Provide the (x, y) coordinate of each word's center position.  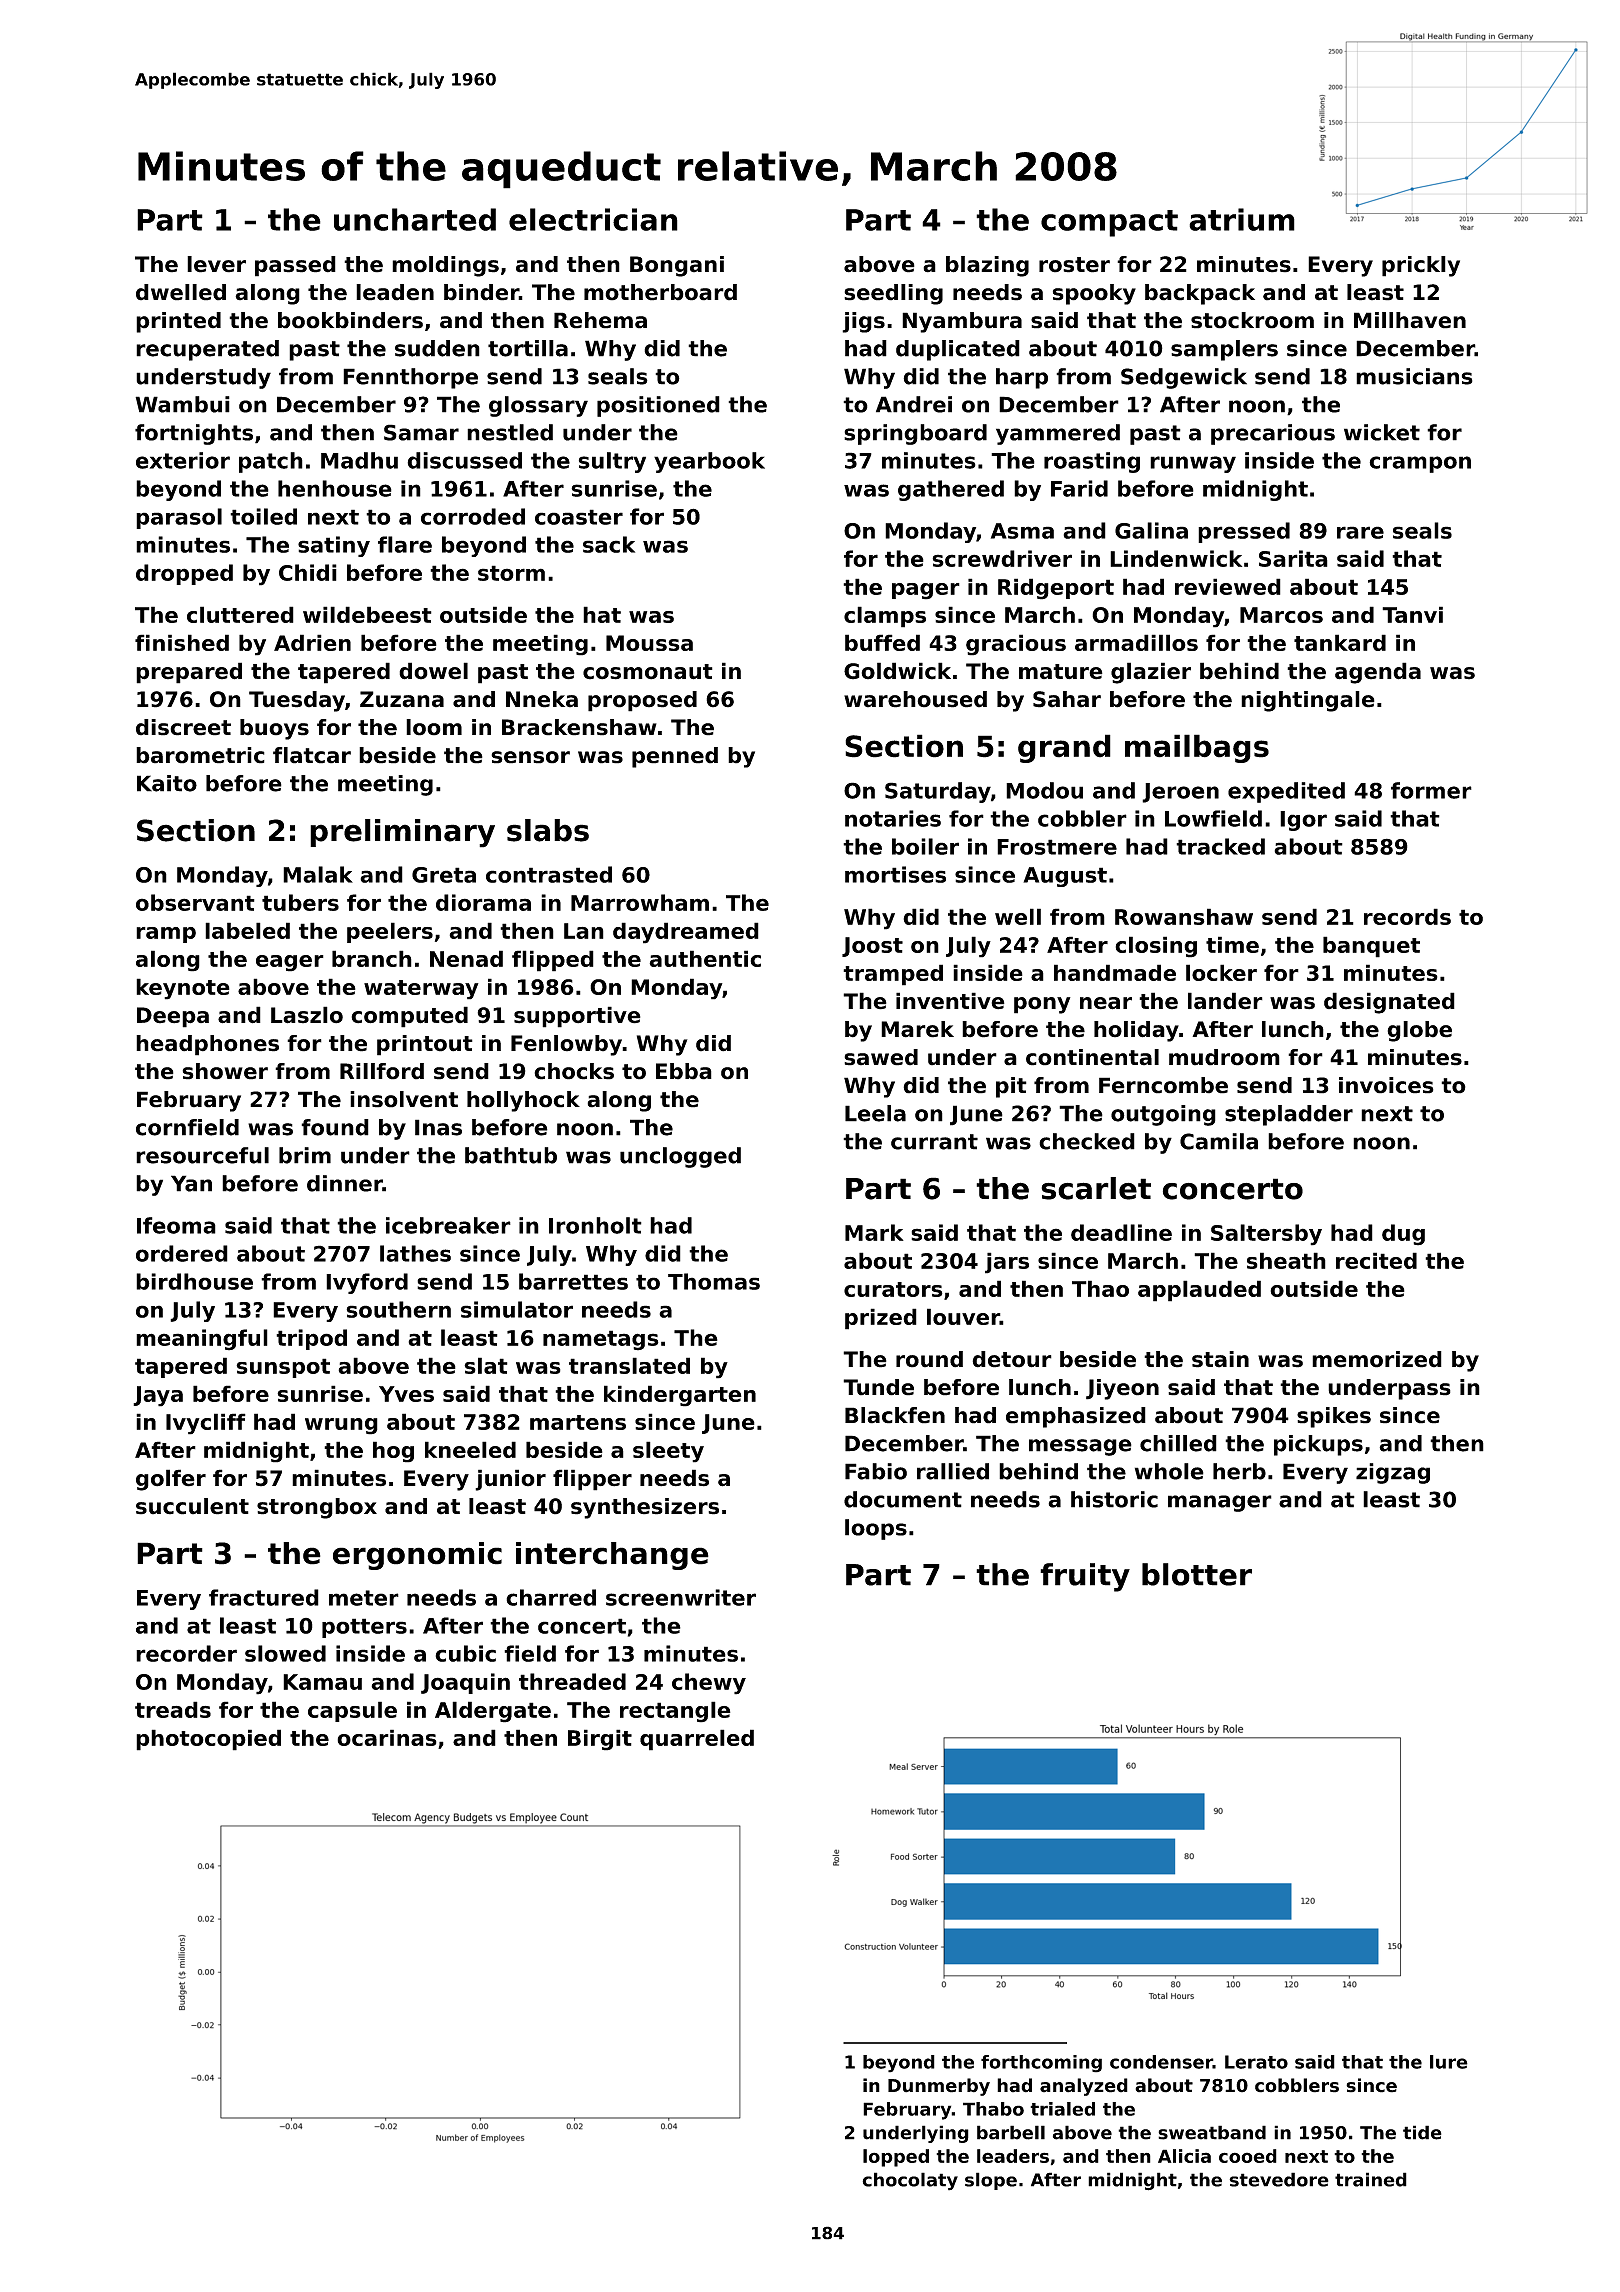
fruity (1085, 1577)
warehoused (915, 699)
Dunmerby (939, 2087)
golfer (171, 1480)
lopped (896, 2158)
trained (1371, 2179)
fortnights (194, 434)
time (1232, 944)
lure (1449, 2062)
